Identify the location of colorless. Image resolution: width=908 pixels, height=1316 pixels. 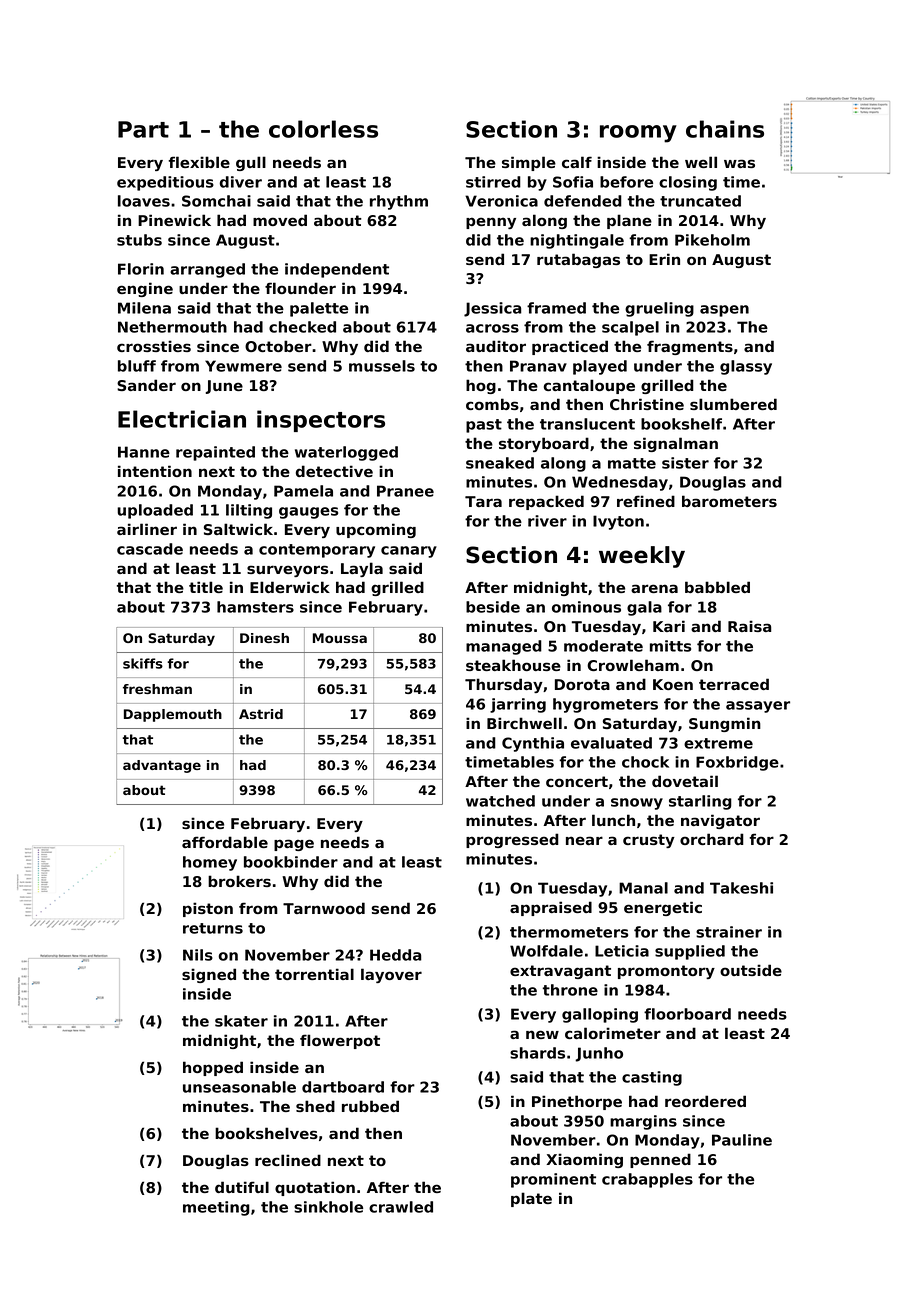
(323, 129).
